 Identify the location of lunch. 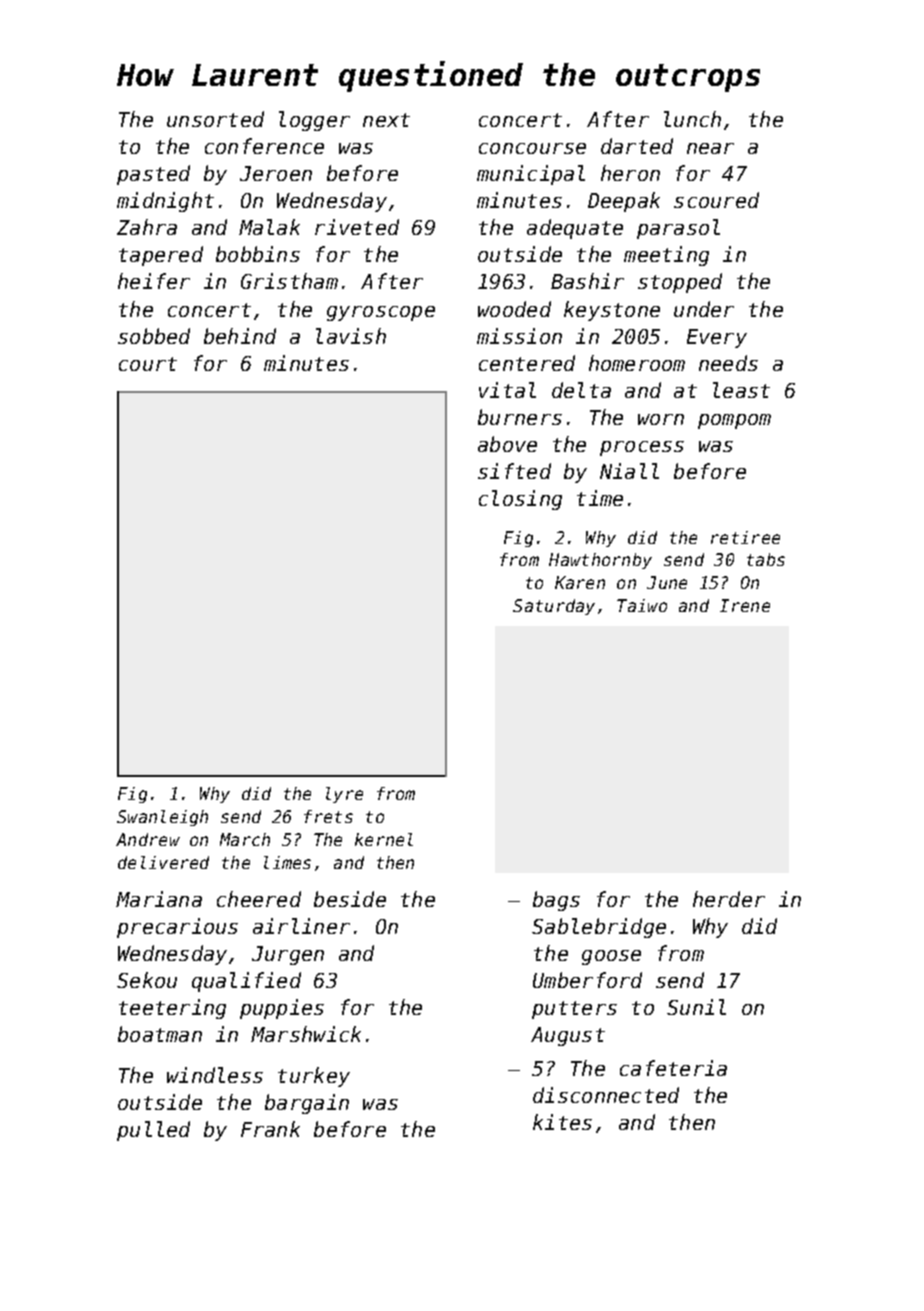
(692, 119).
